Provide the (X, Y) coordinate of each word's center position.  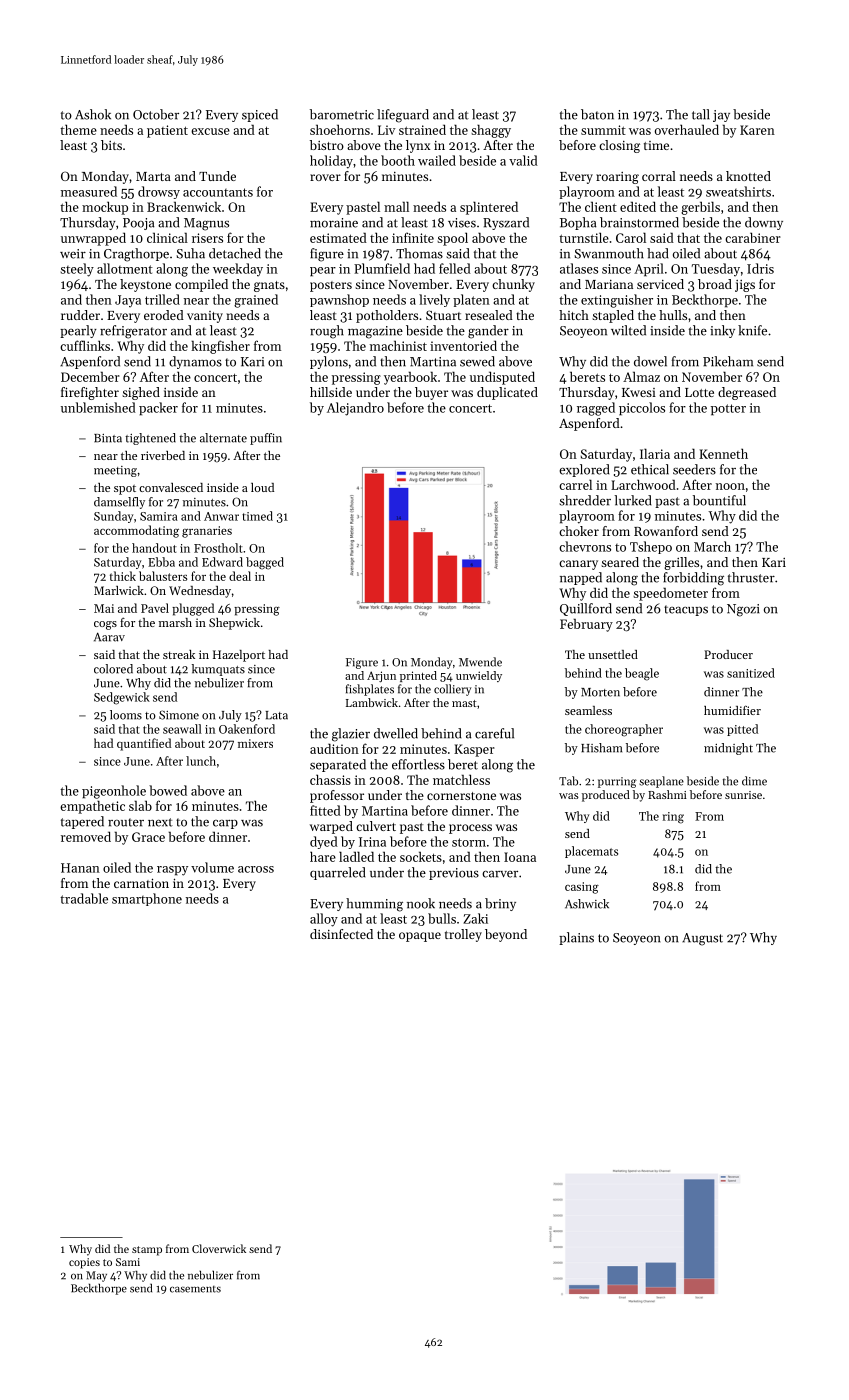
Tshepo (651, 547)
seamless (588, 710)
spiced (260, 115)
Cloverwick (219, 1248)
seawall (182, 729)
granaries (207, 532)
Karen (757, 130)
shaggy (491, 131)
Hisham (601, 748)
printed (418, 676)
